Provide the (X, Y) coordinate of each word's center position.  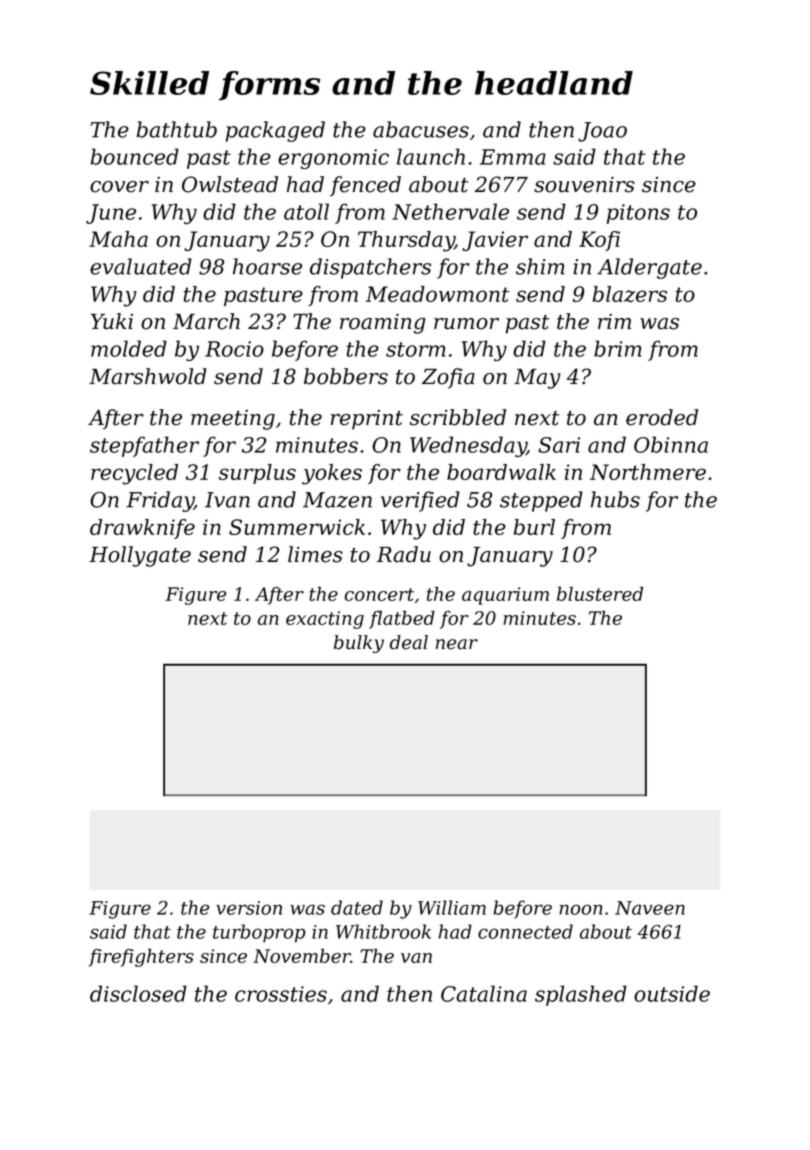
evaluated (141, 266)
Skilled (149, 83)
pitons (638, 214)
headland (554, 83)
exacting (325, 620)
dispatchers (370, 268)
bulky (359, 644)
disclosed (138, 993)
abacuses (421, 129)
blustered (600, 594)
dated (357, 907)
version (249, 908)
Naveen (650, 908)
